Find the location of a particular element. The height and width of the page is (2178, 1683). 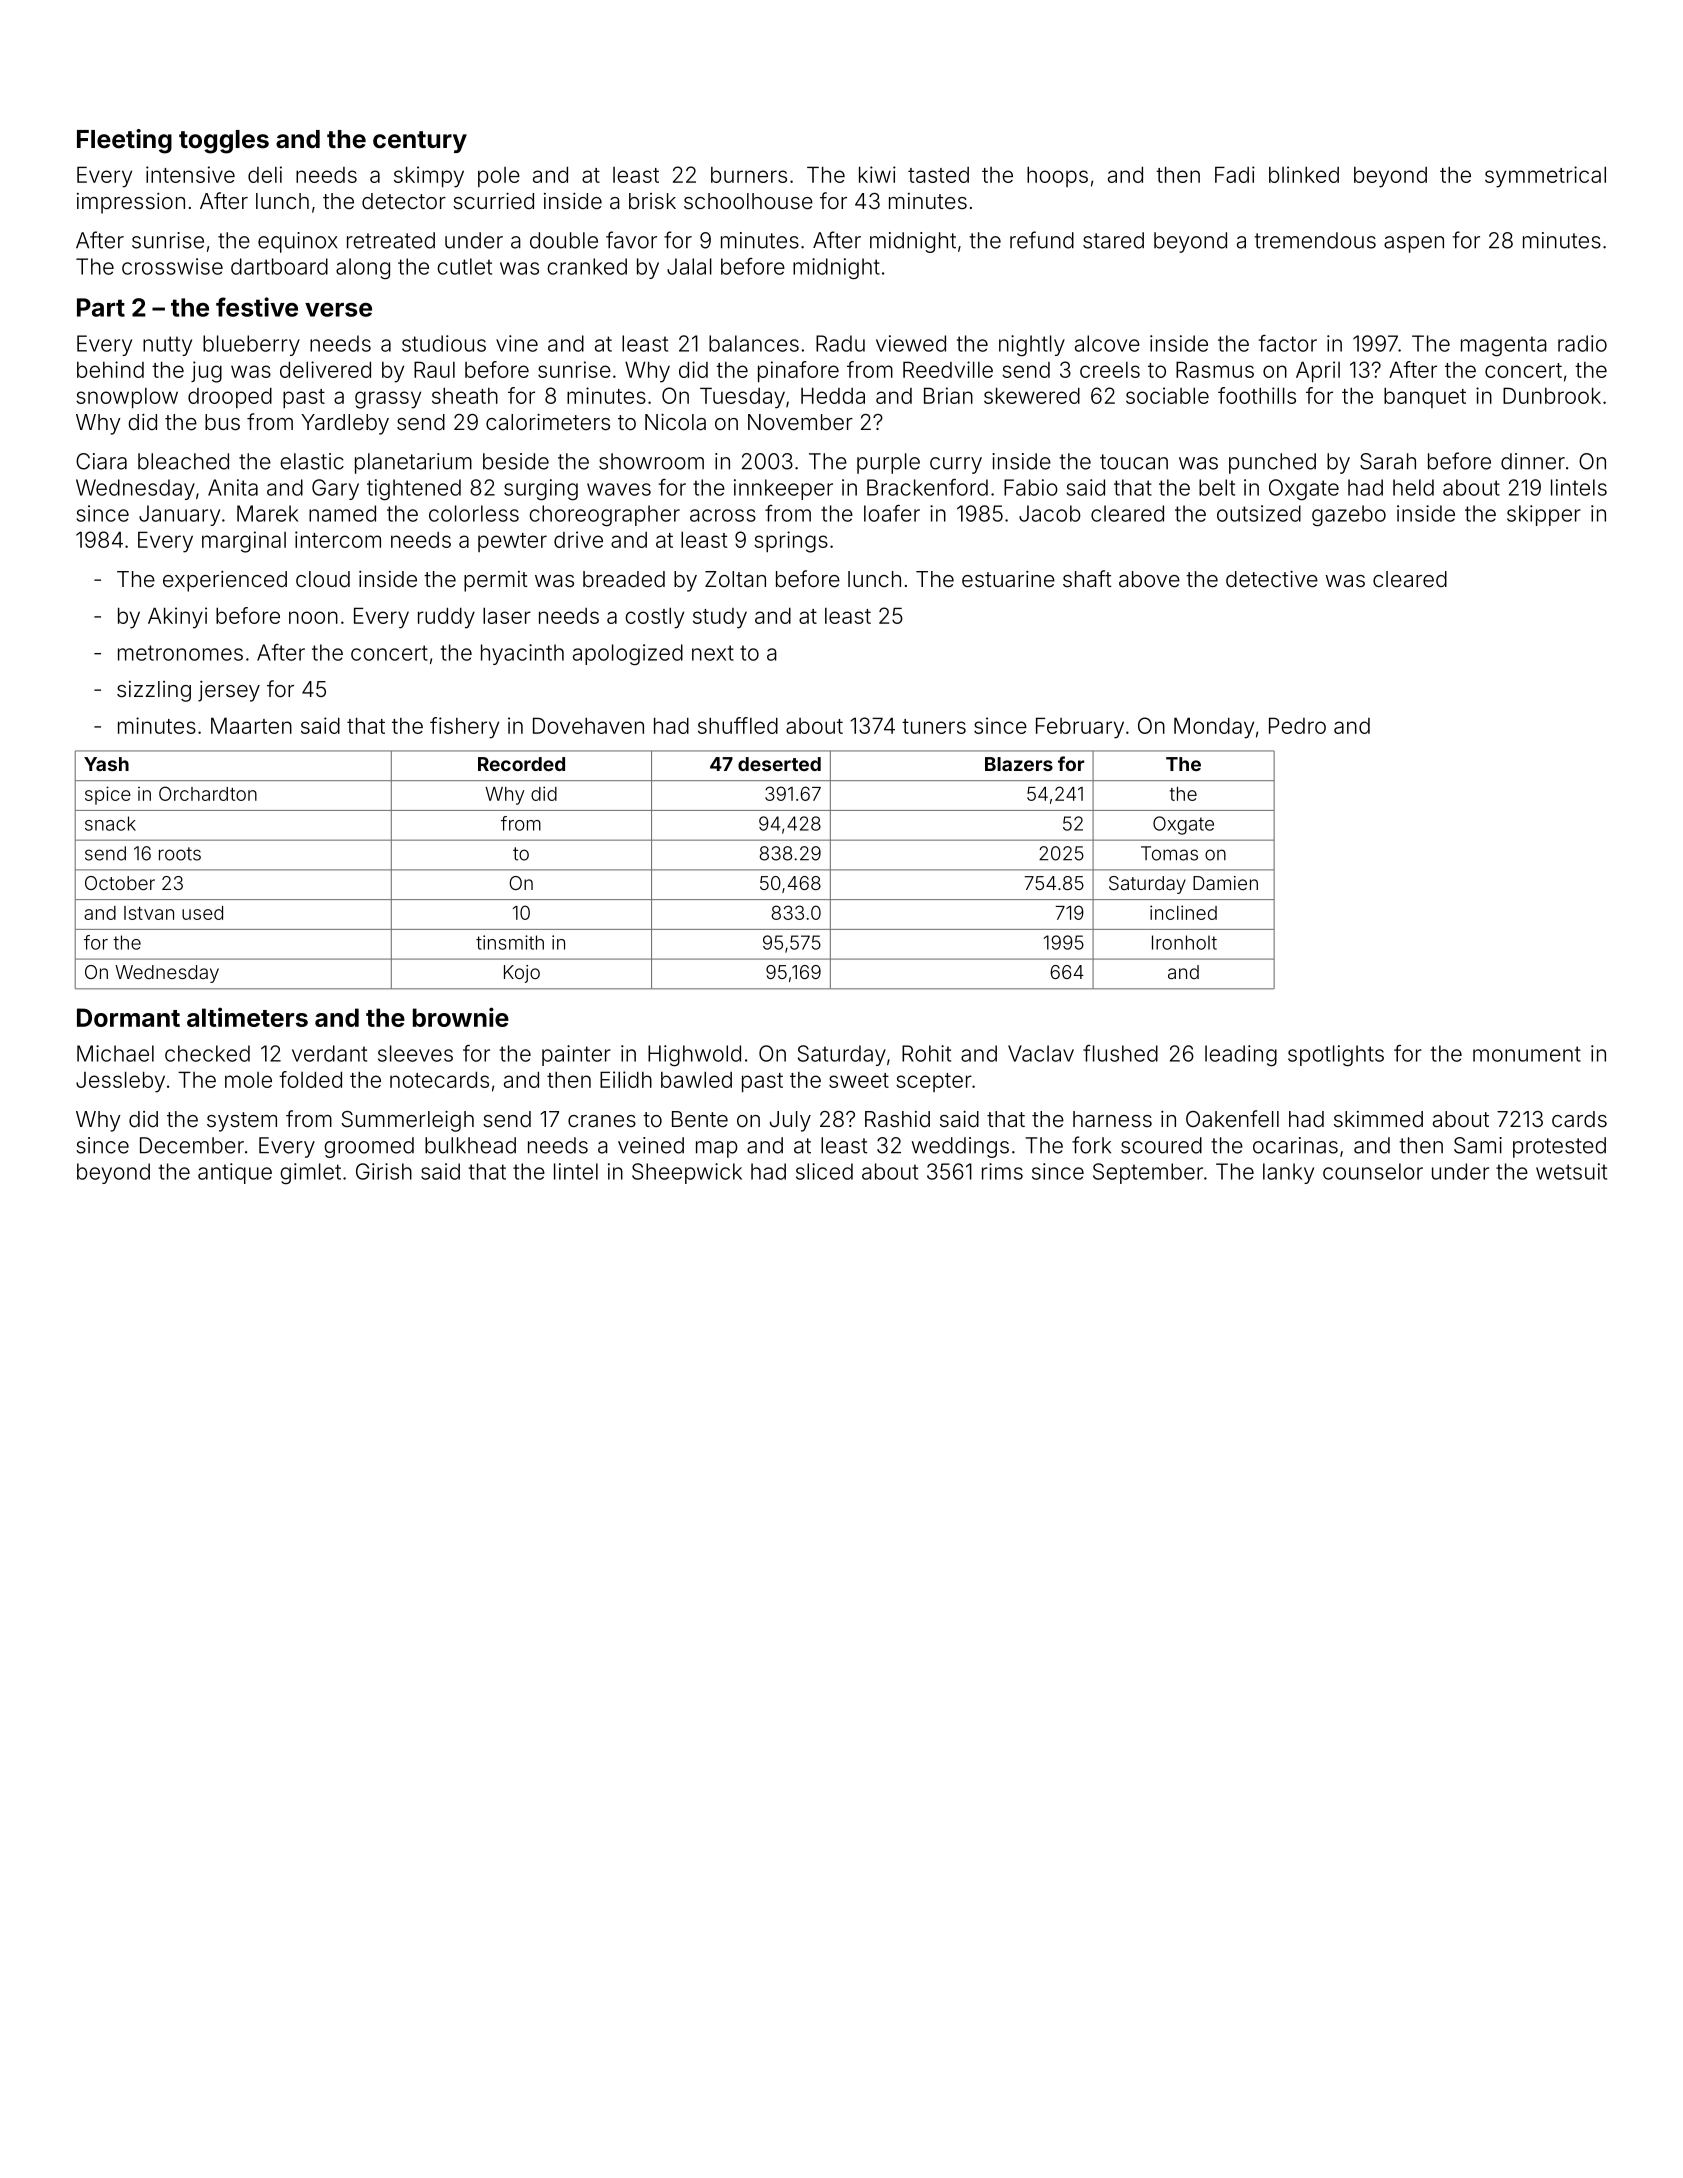

jersey is located at coordinates (229, 691).
